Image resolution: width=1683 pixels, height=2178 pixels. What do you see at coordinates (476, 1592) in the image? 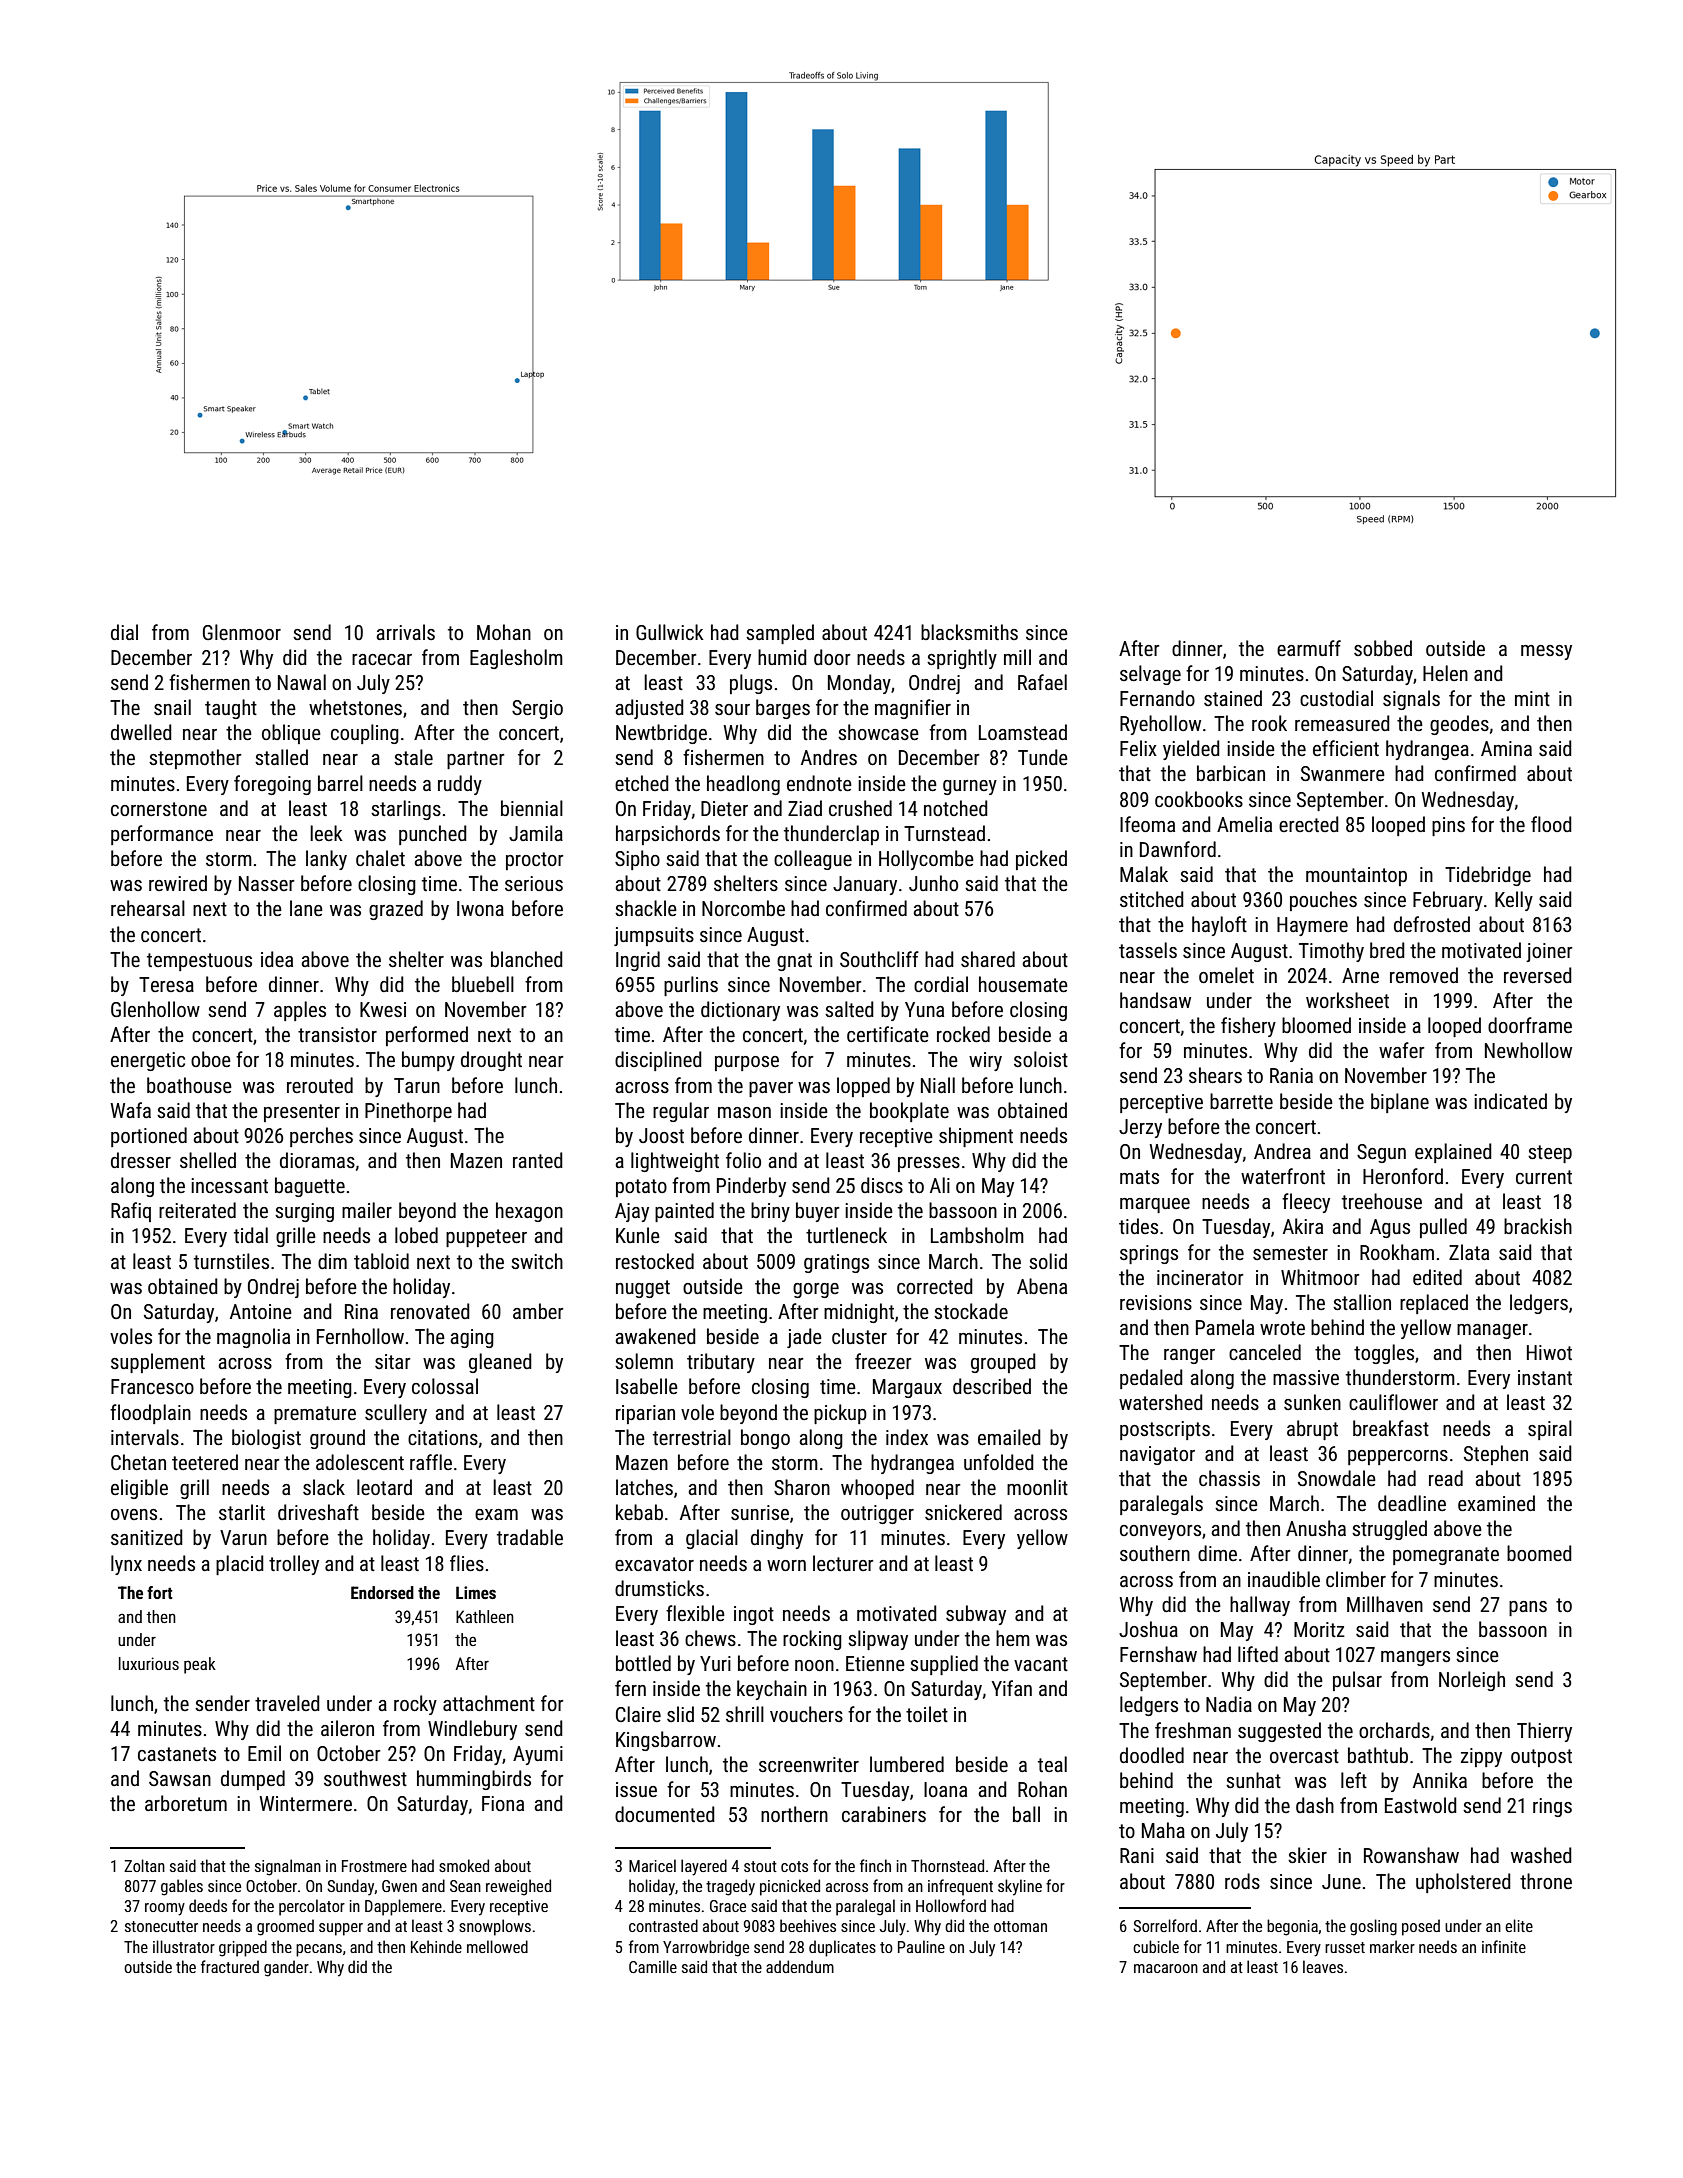
I see `Limes` at bounding box center [476, 1592].
